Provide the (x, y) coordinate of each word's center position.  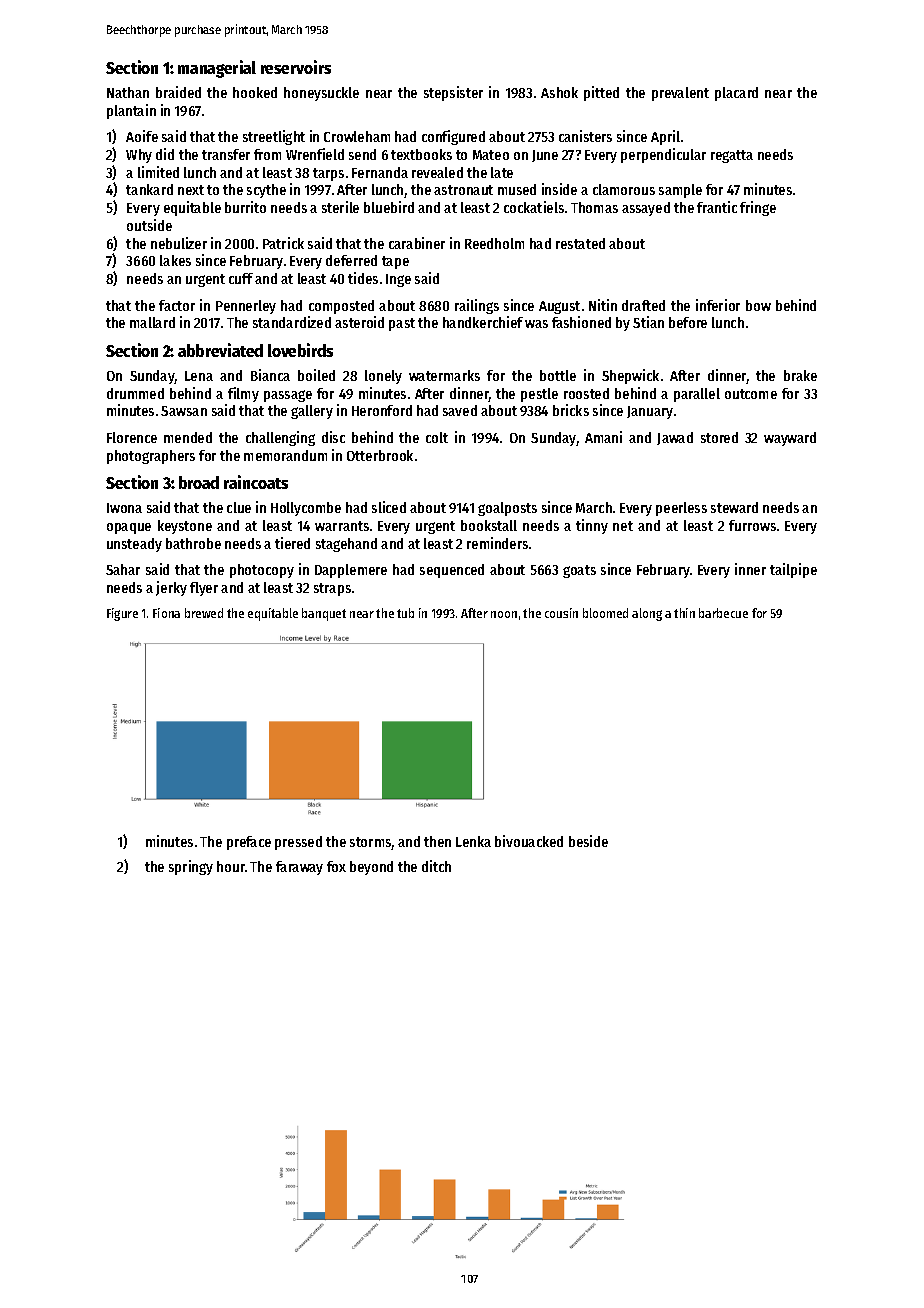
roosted (586, 393)
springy (191, 867)
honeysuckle (321, 94)
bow (758, 305)
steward (734, 507)
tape (395, 262)
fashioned (581, 322)
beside (588, 841)
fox (336, 866)
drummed (135, 393)
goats (579, 571)
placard (736, 94)
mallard (152, 322)
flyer (204, 589)
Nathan (128, 92)
